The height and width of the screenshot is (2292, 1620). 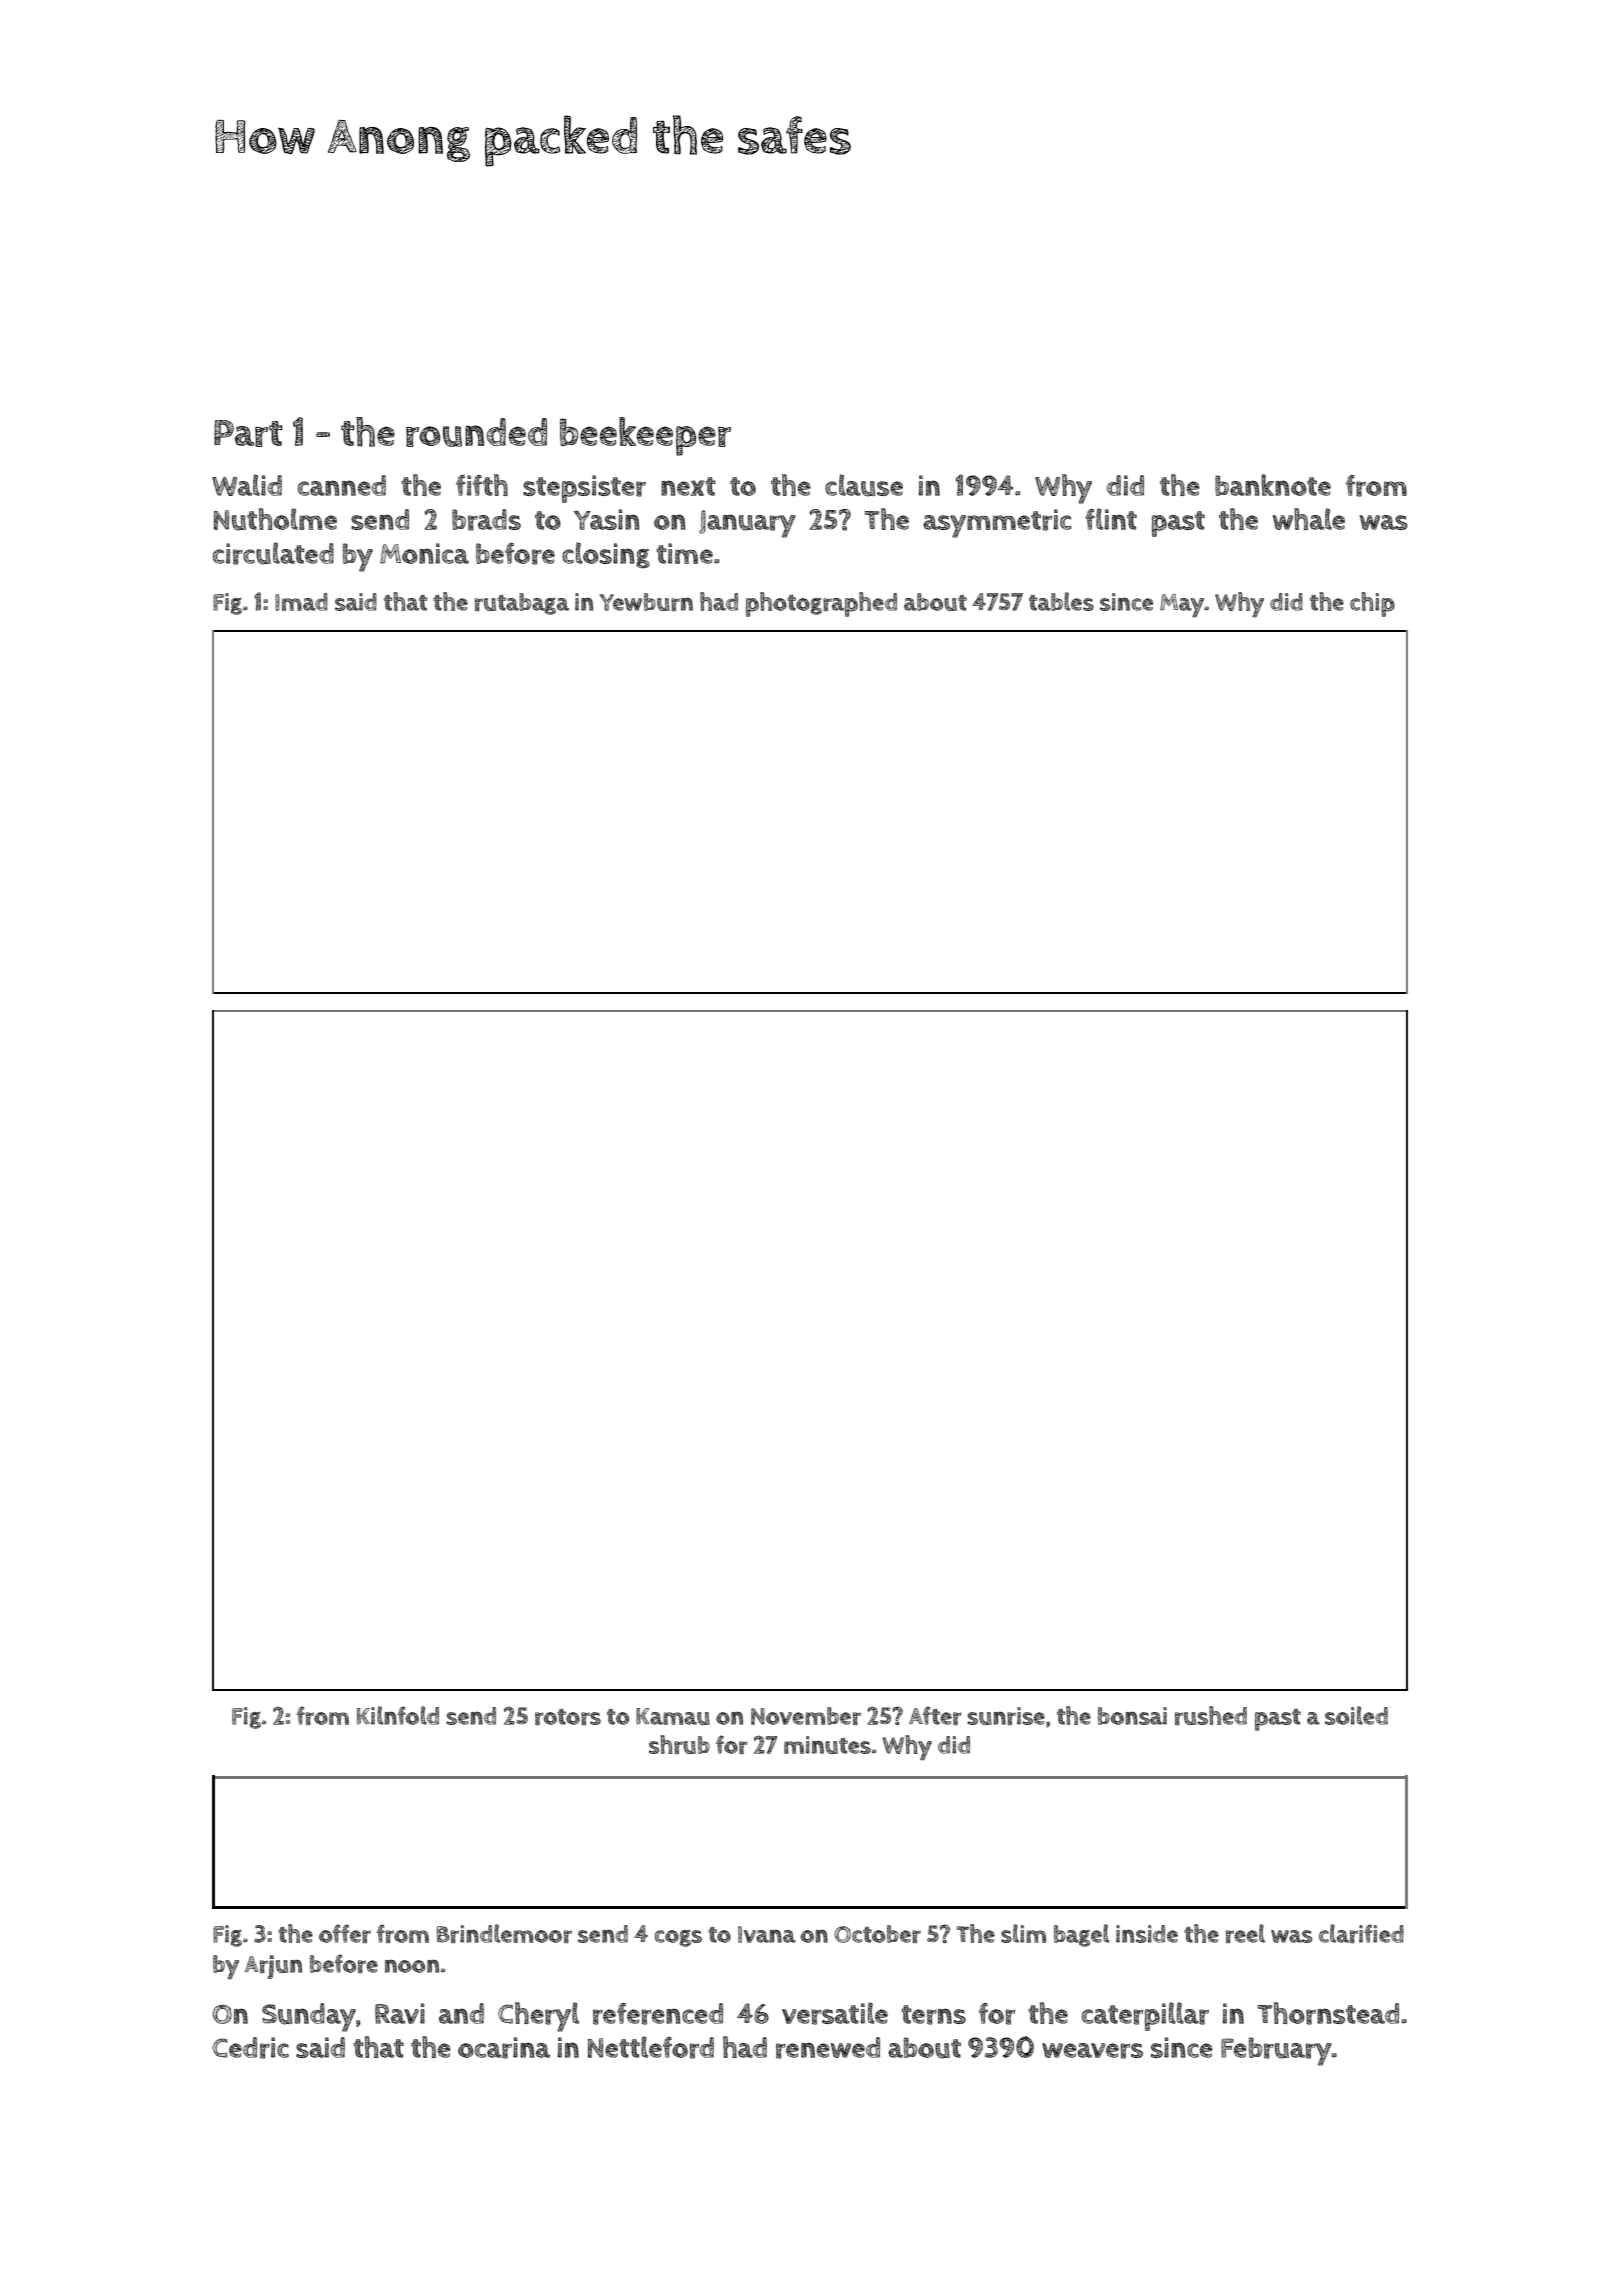 What do you see at coordinates (522, 604) in the screenshot?
I see `rutabaga` at bounding box center [522, 604].
